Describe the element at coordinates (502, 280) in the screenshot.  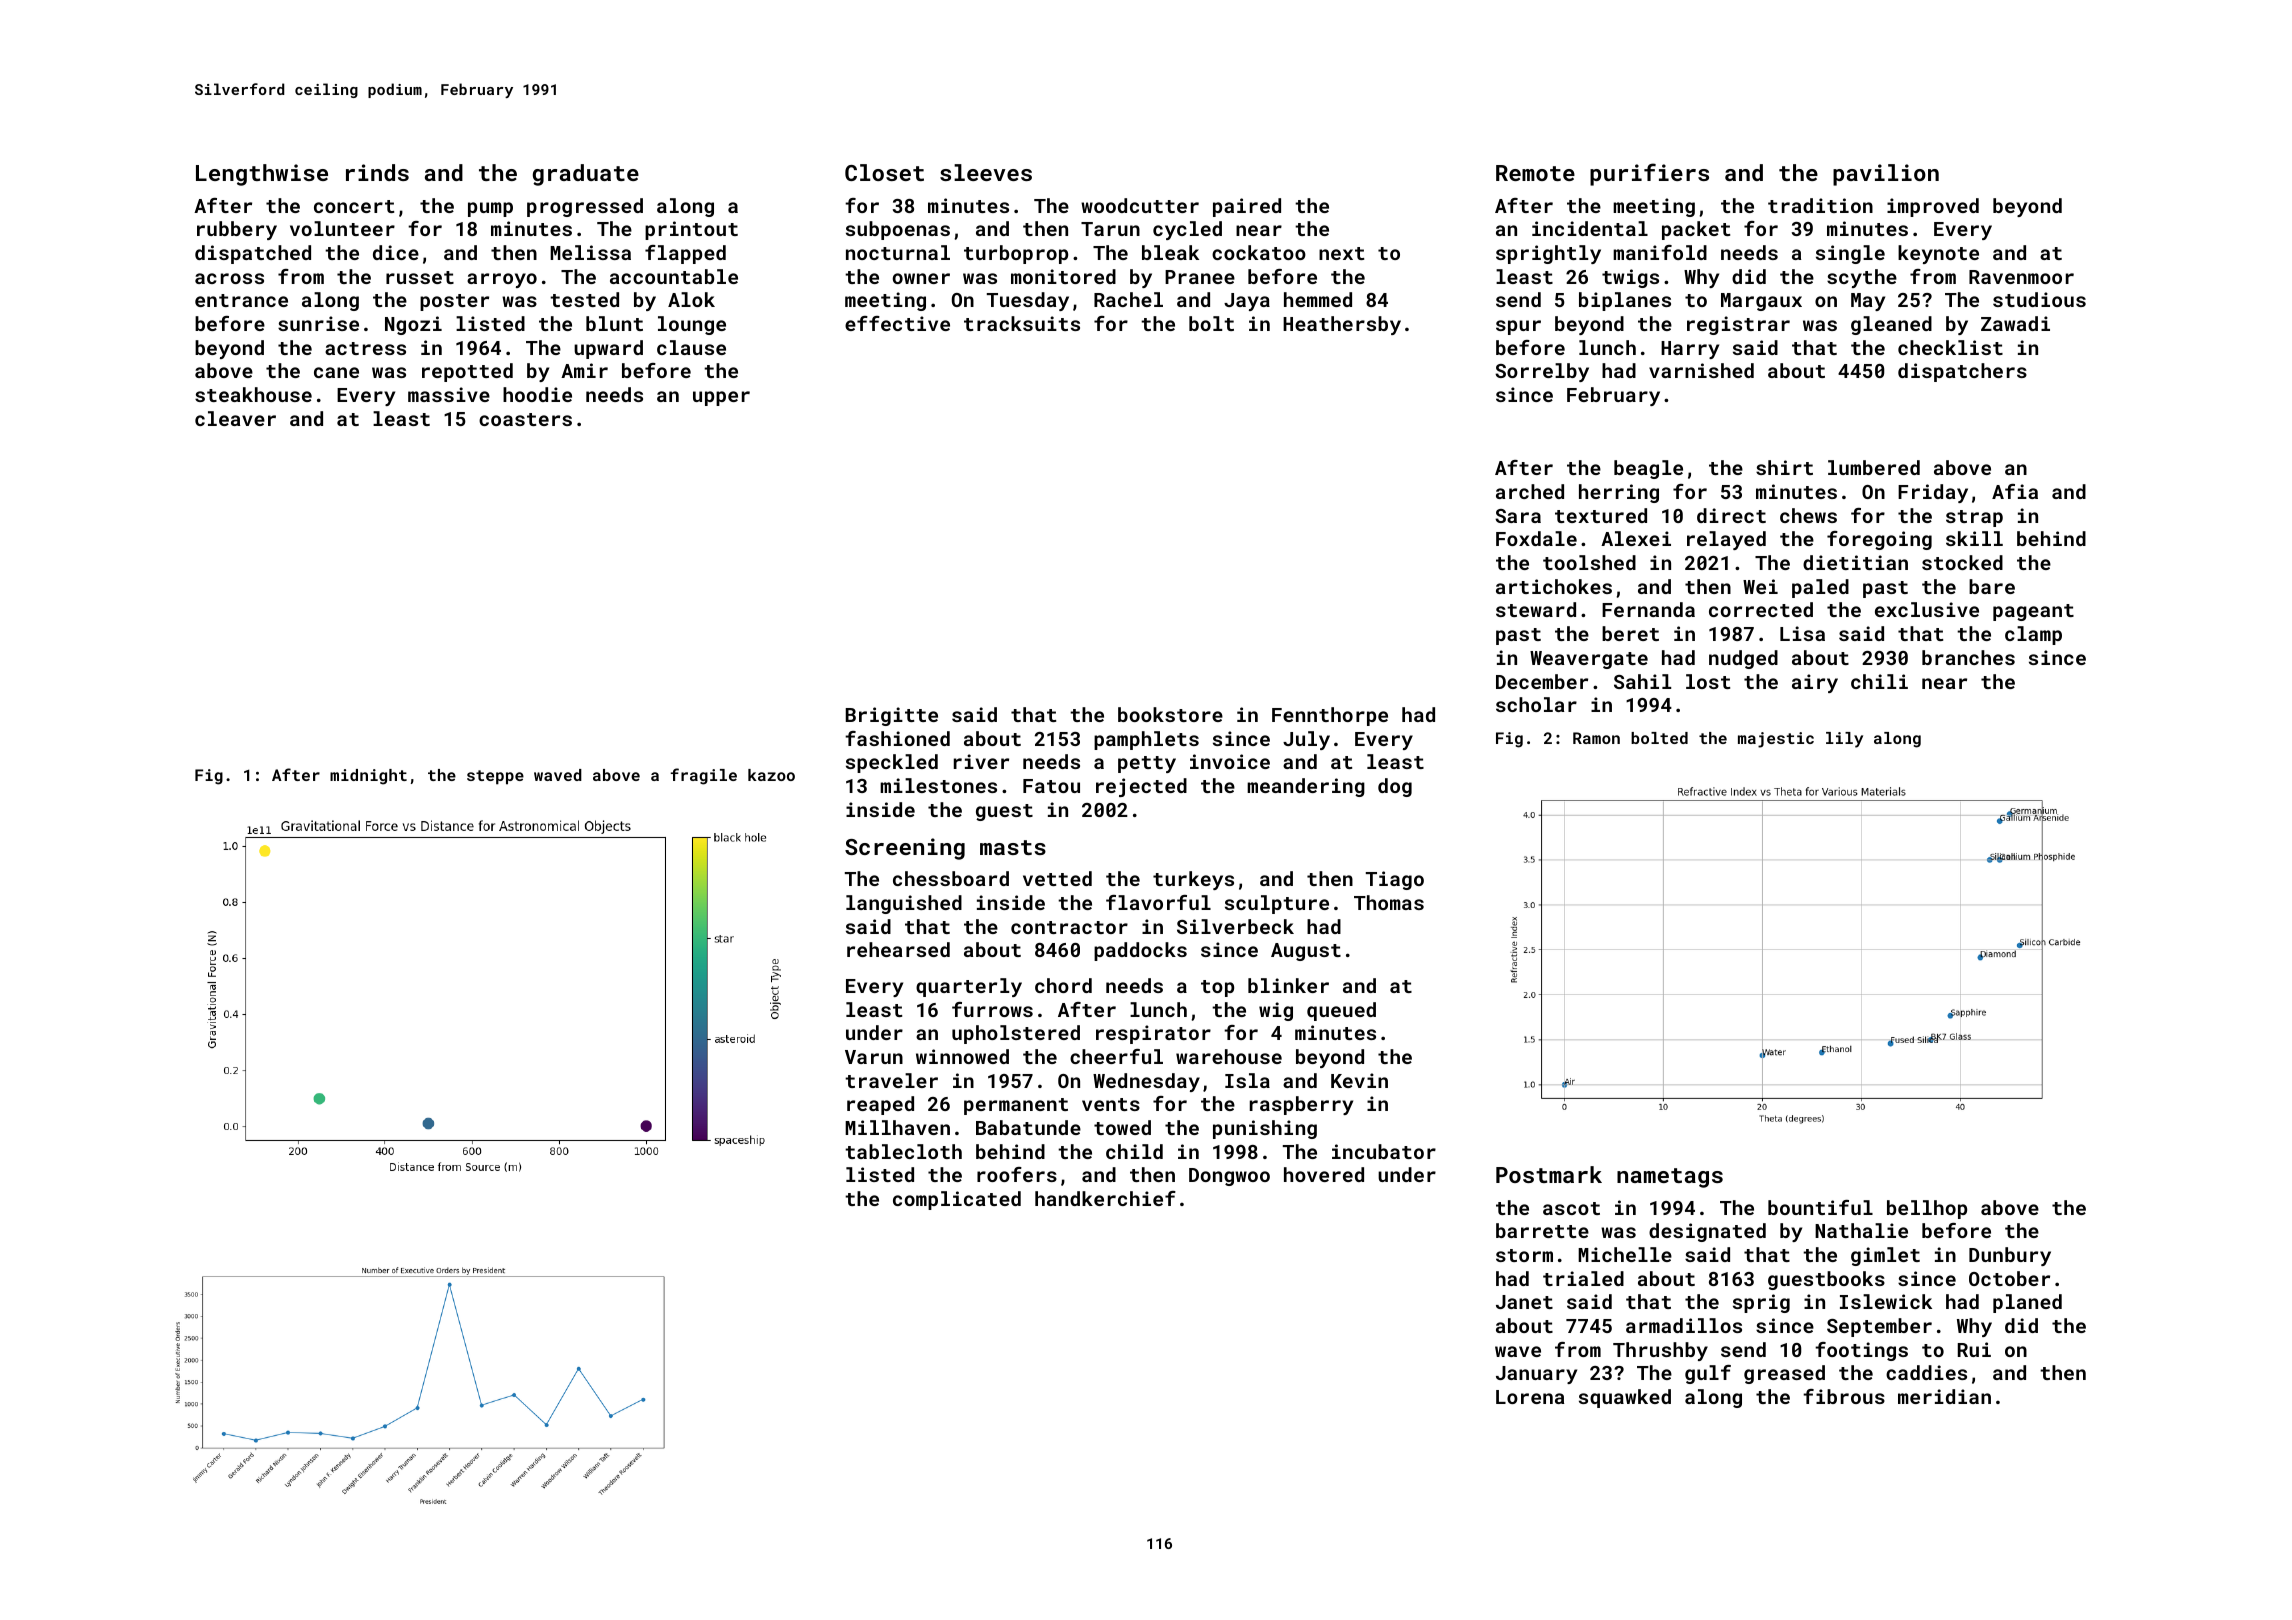
I see `arroyo` at that location.
